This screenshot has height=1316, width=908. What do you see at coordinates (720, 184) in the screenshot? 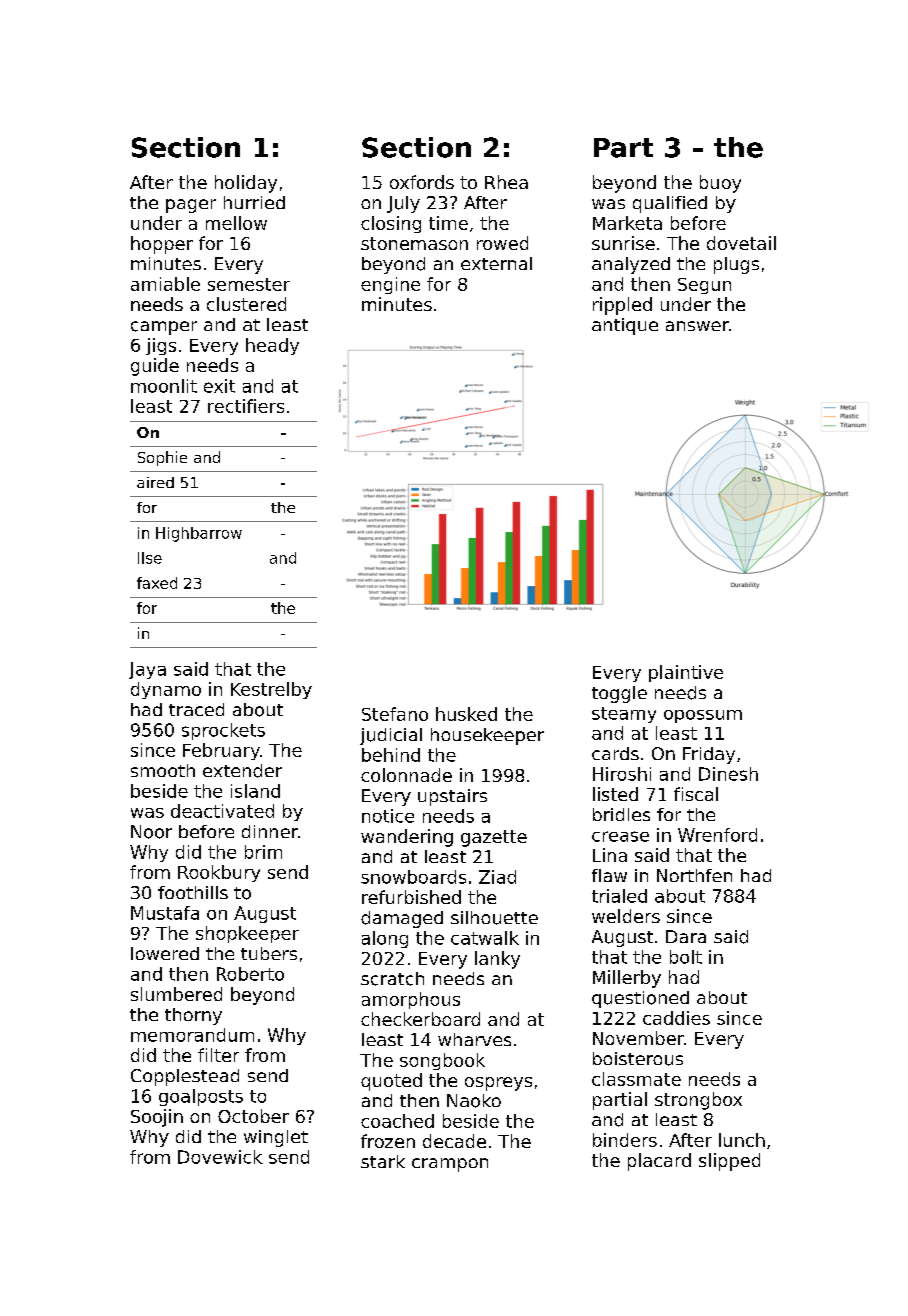
I see `buoy` at bounding box center [720, 184].
